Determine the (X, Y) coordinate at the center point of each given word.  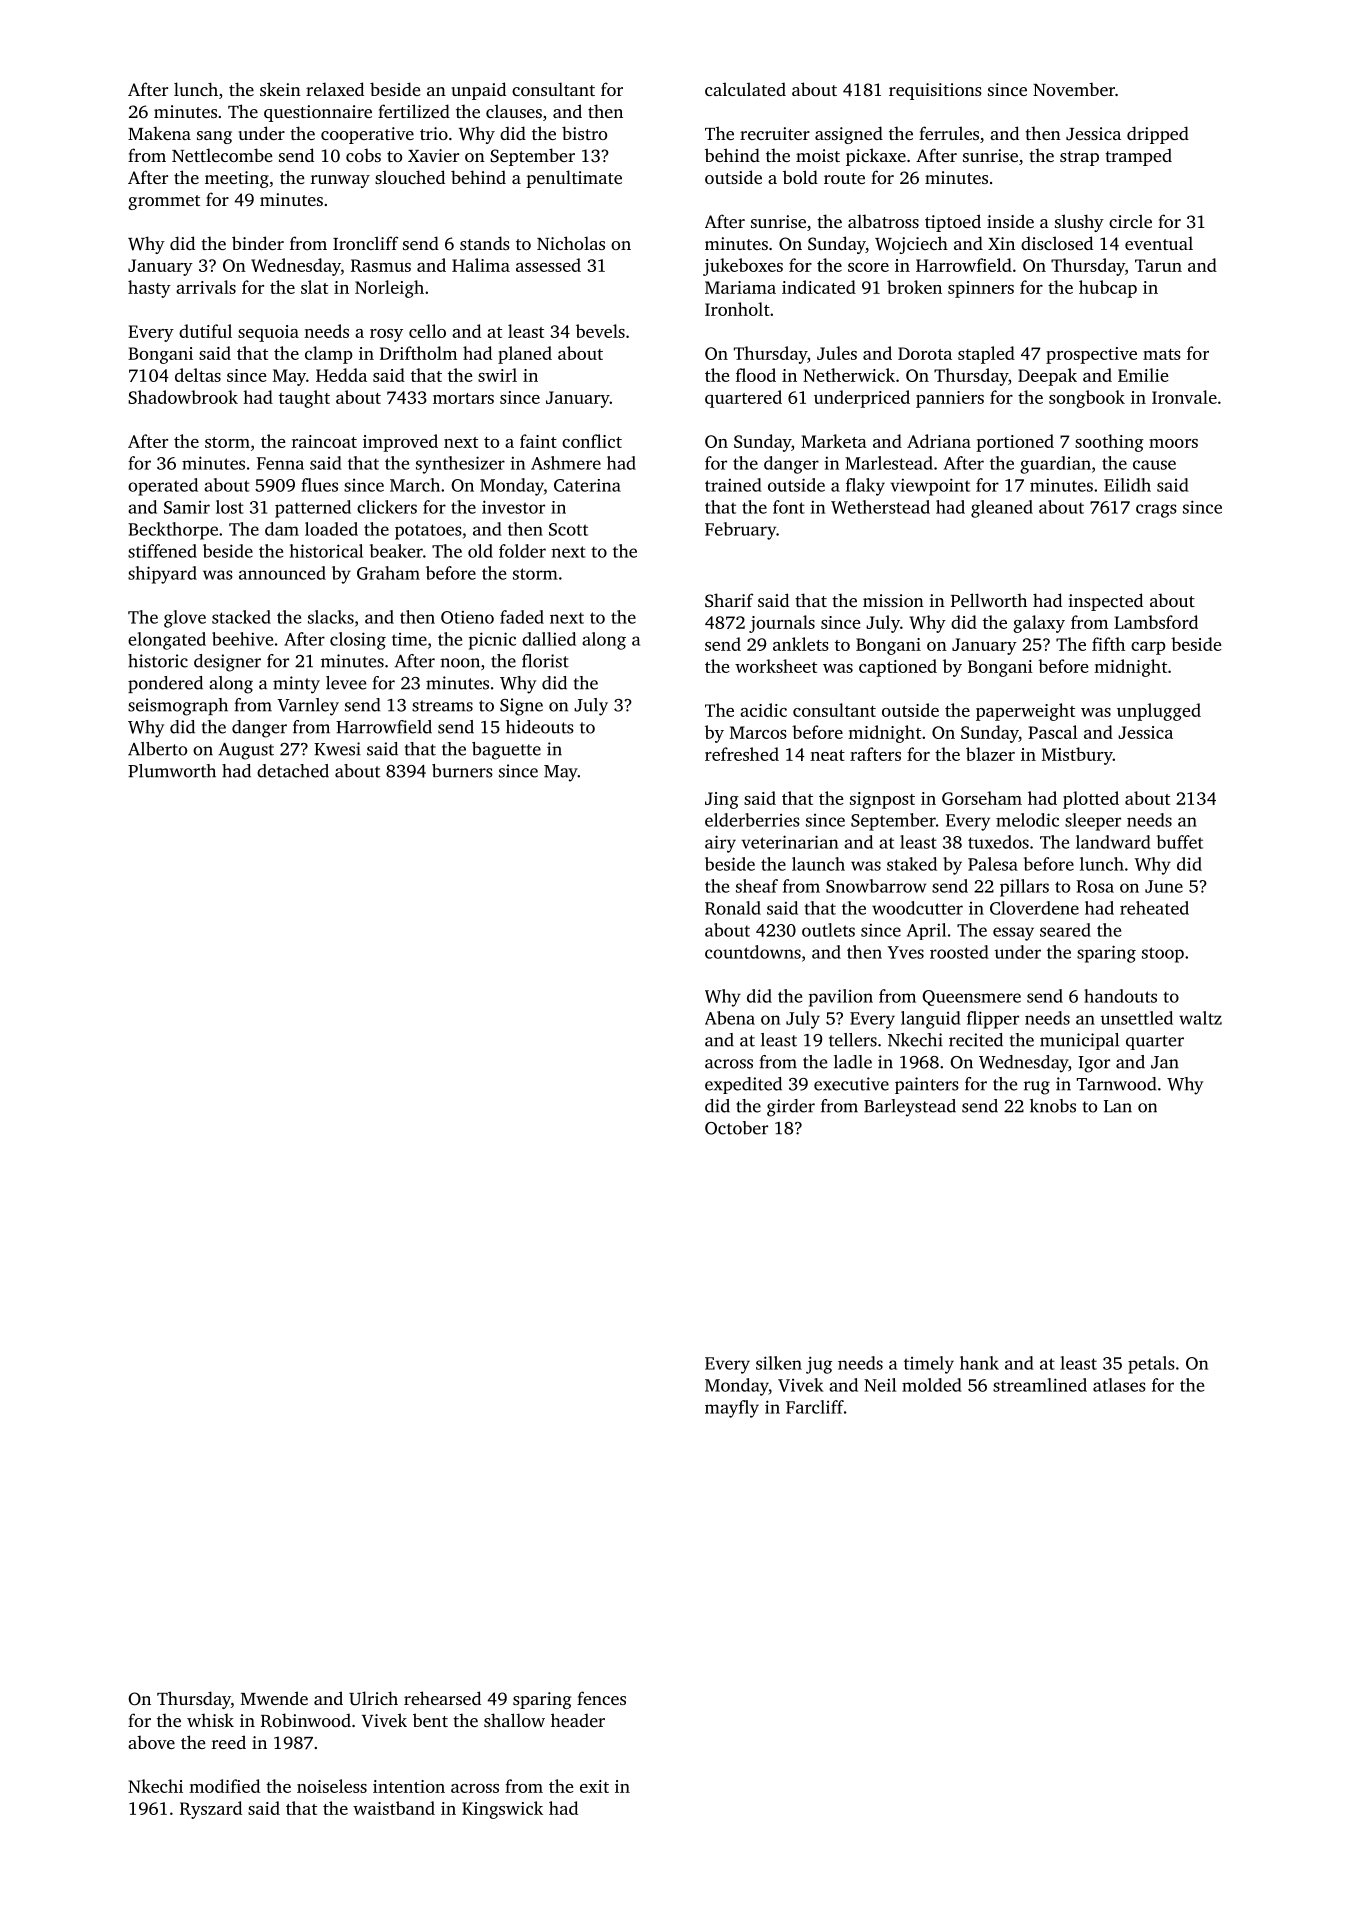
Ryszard (211, 1810)
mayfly (732, 1409)
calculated (745, 89)
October (736, 1128)
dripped (1158, 135)
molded (932, 1385)
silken (779, 1363)
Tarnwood (1116, 1084)
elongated (167, 641)
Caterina (587, 485)
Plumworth (172, 771)
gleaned (1002, 509)
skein (280, 89)
